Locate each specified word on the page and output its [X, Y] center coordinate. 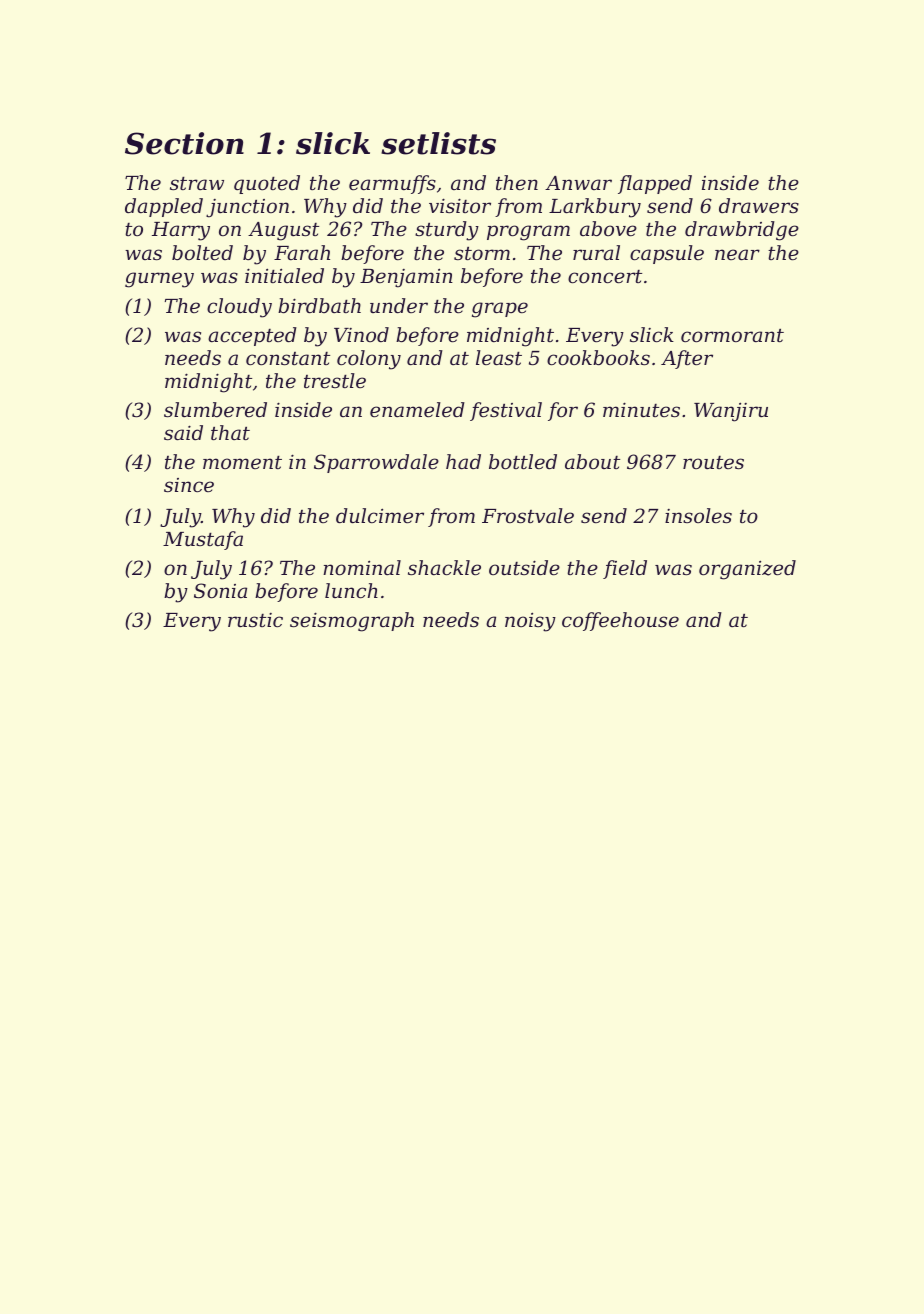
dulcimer [380, 515]
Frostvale [528, 515]
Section [184, 143]
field [625, 569]
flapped [655, 184]
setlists [438, 143]
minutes [641, 409]
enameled [417, 409]
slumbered [215, 409]
